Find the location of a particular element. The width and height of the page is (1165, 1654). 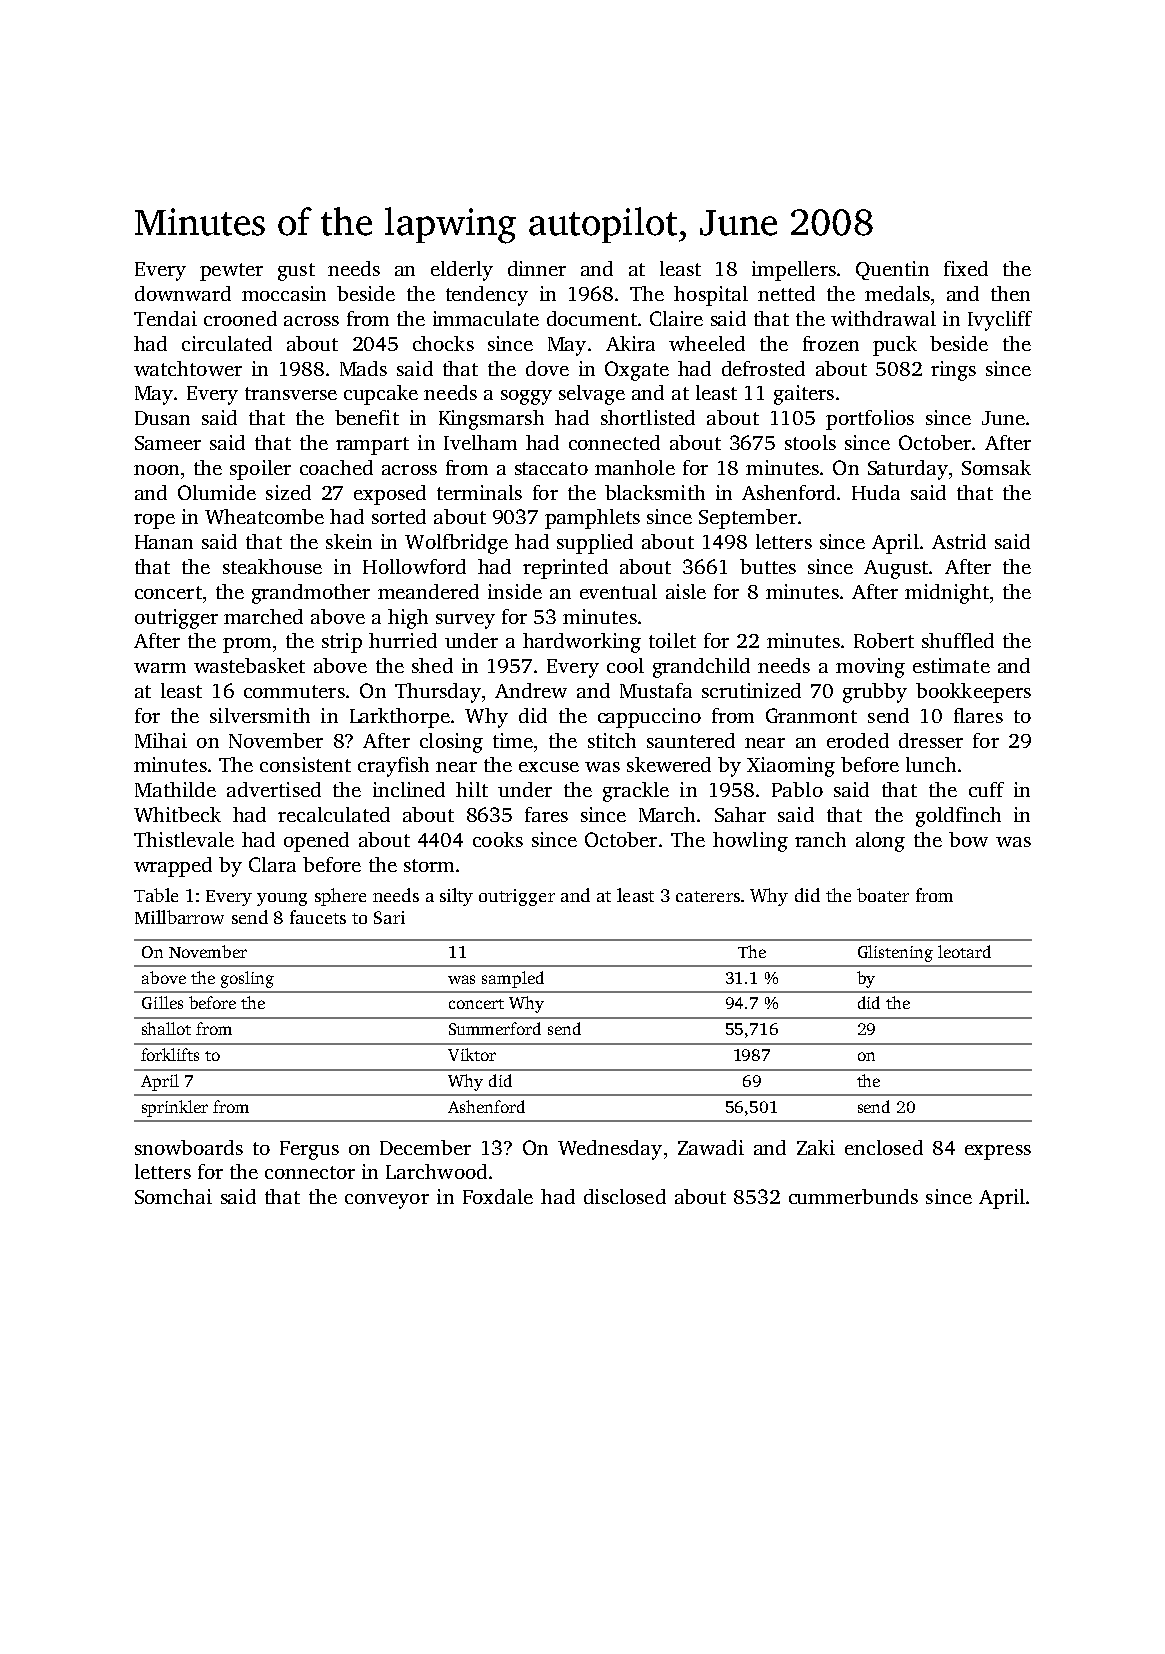

strip is located at coordinates (342, 643).
